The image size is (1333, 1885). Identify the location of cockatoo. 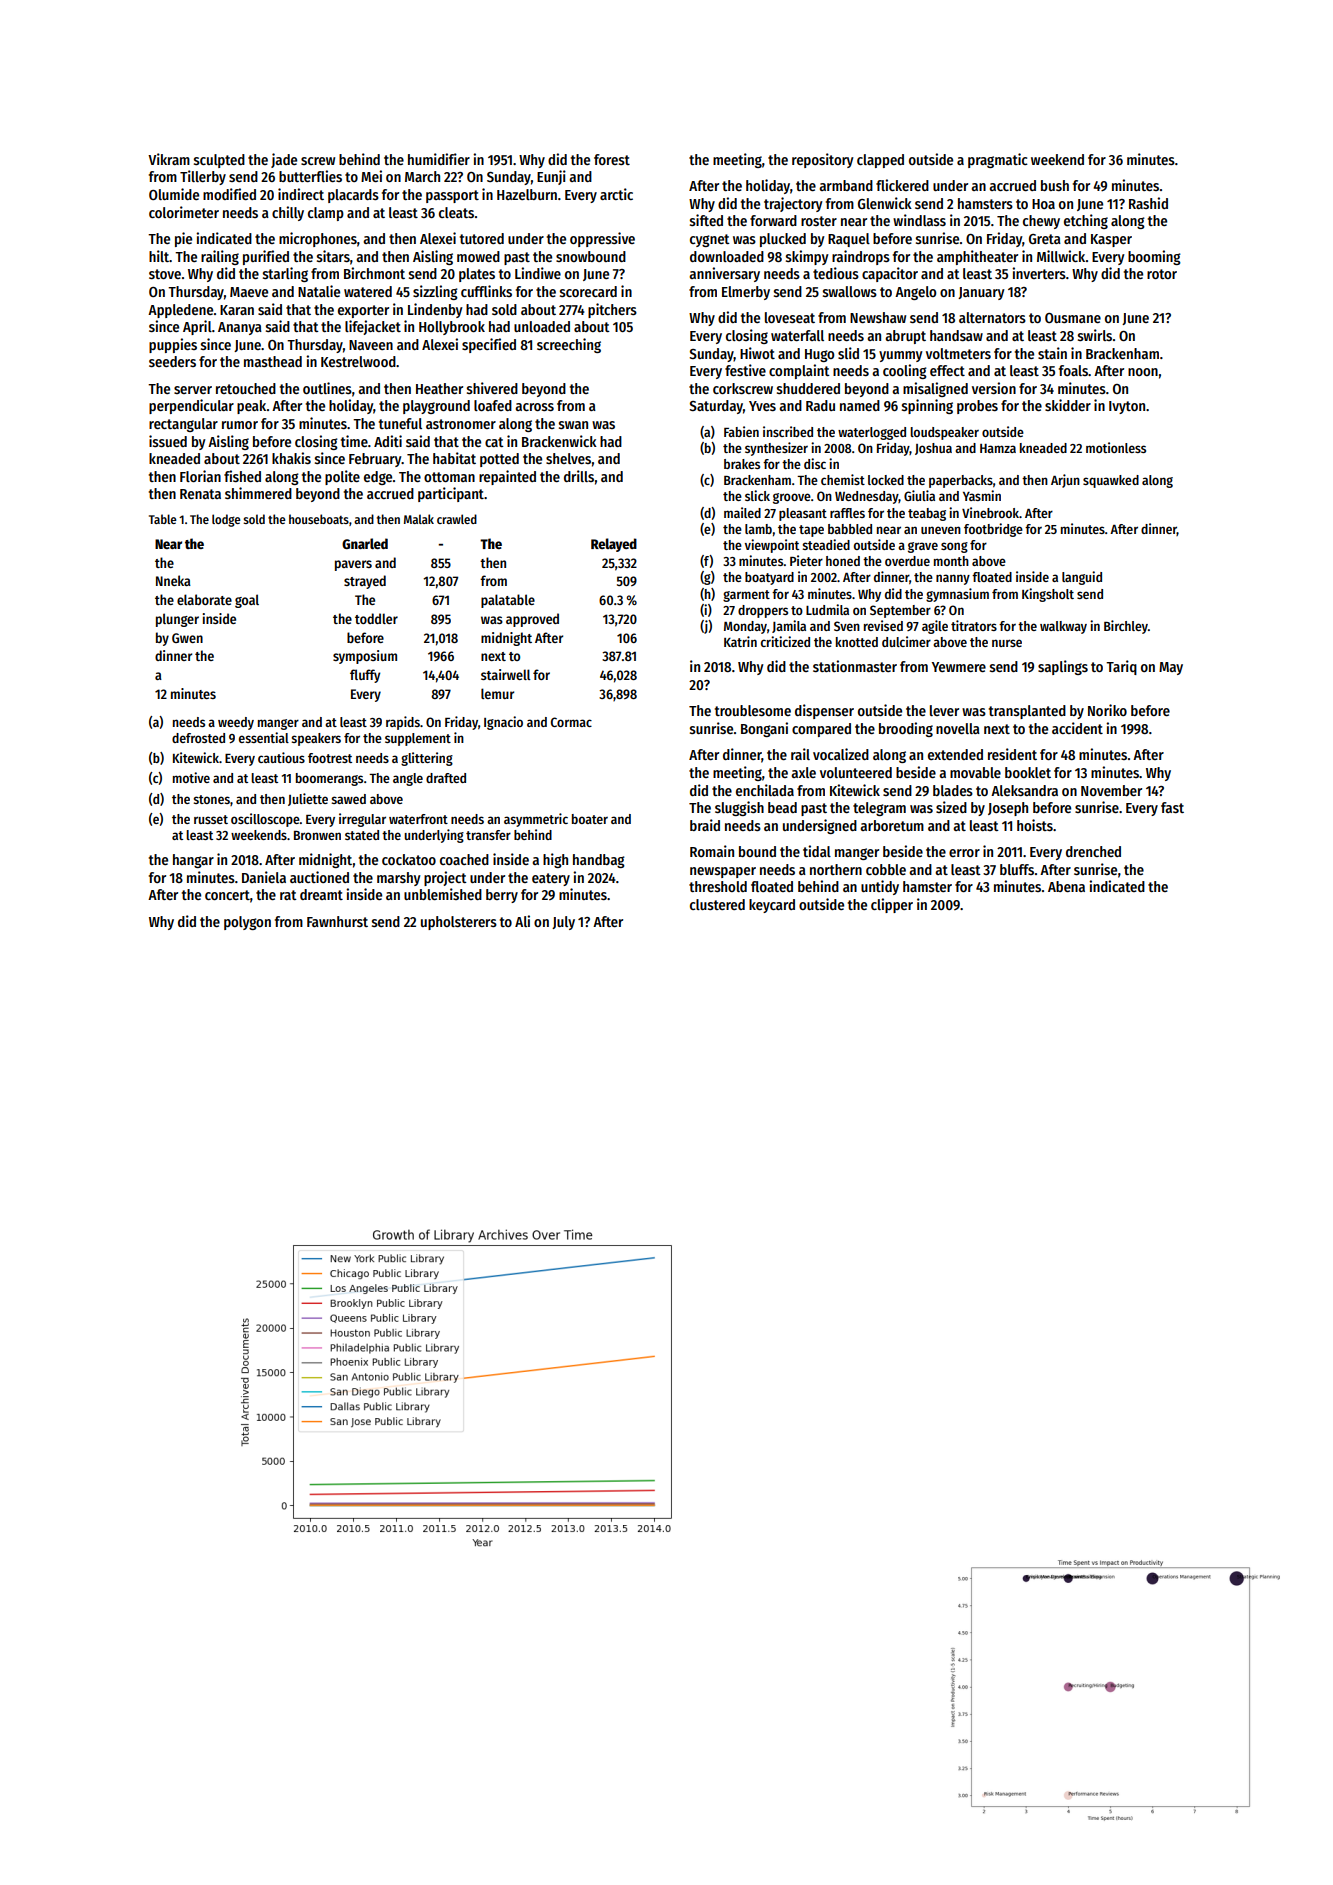
(409, 859).
